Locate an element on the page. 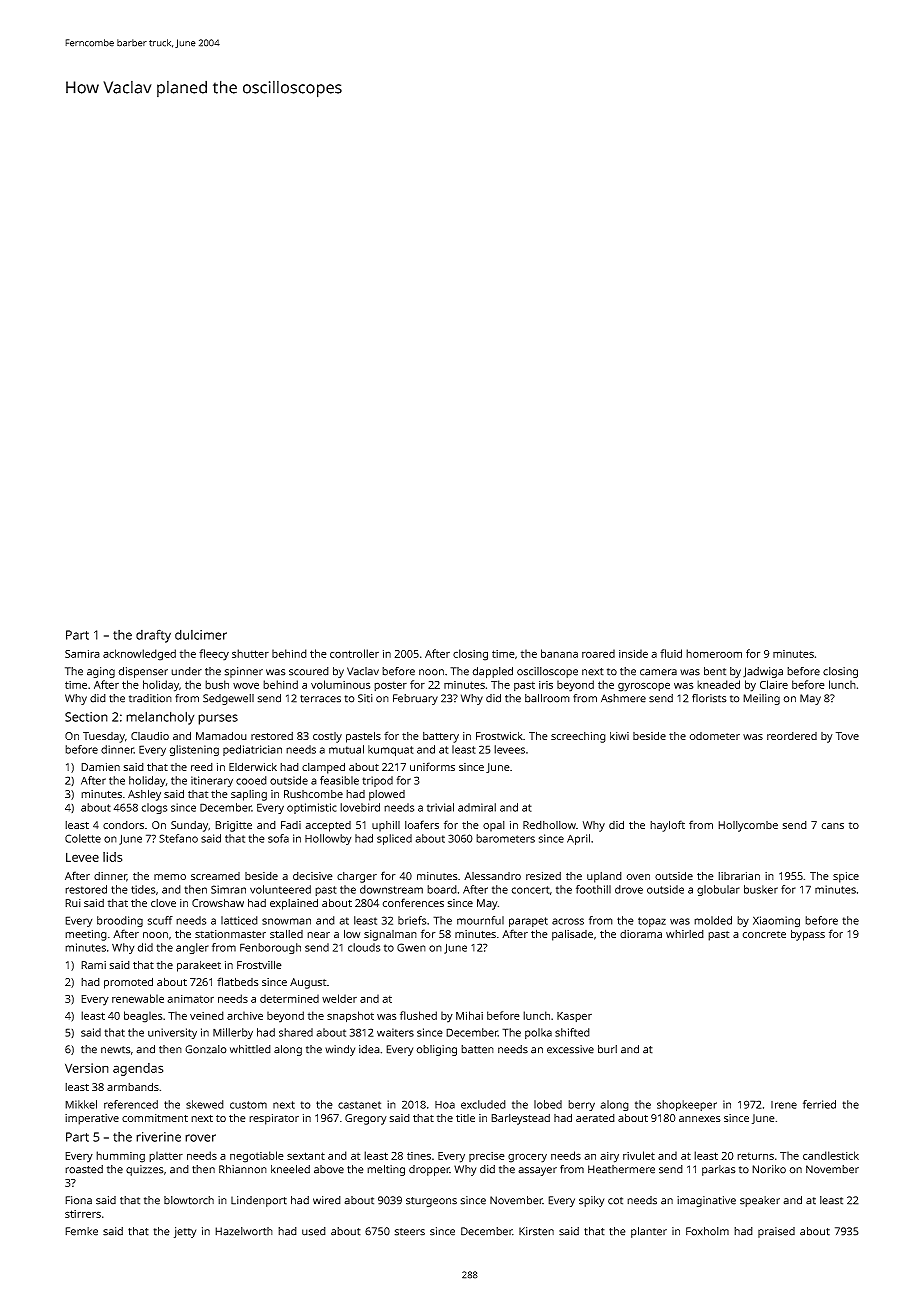 This image has height=1308, width=924. humming is located at coordinates (120, 1157).
